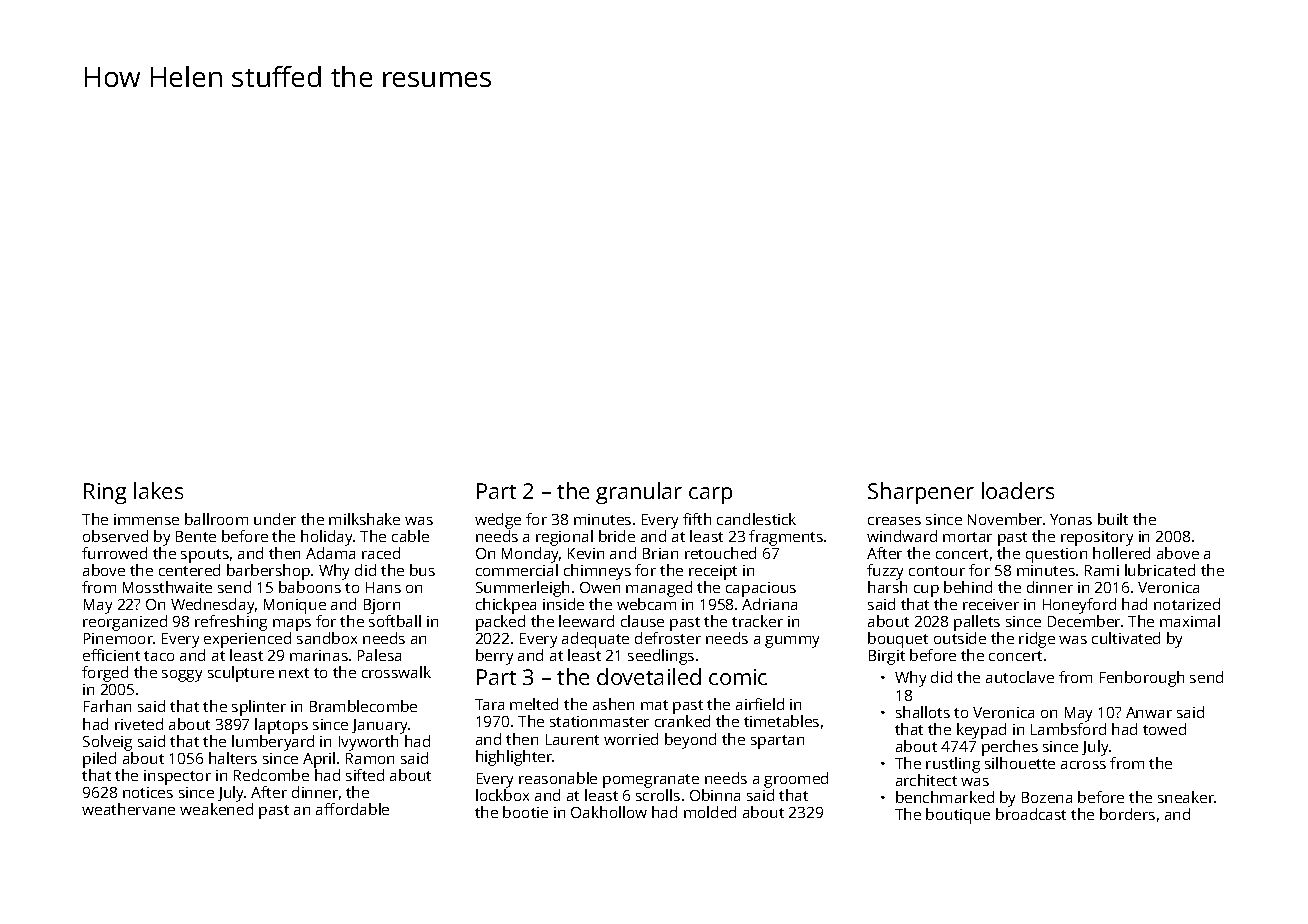 The width and height of the image is (1308, 924). I want to click on sandbox, so click(327, 638).
